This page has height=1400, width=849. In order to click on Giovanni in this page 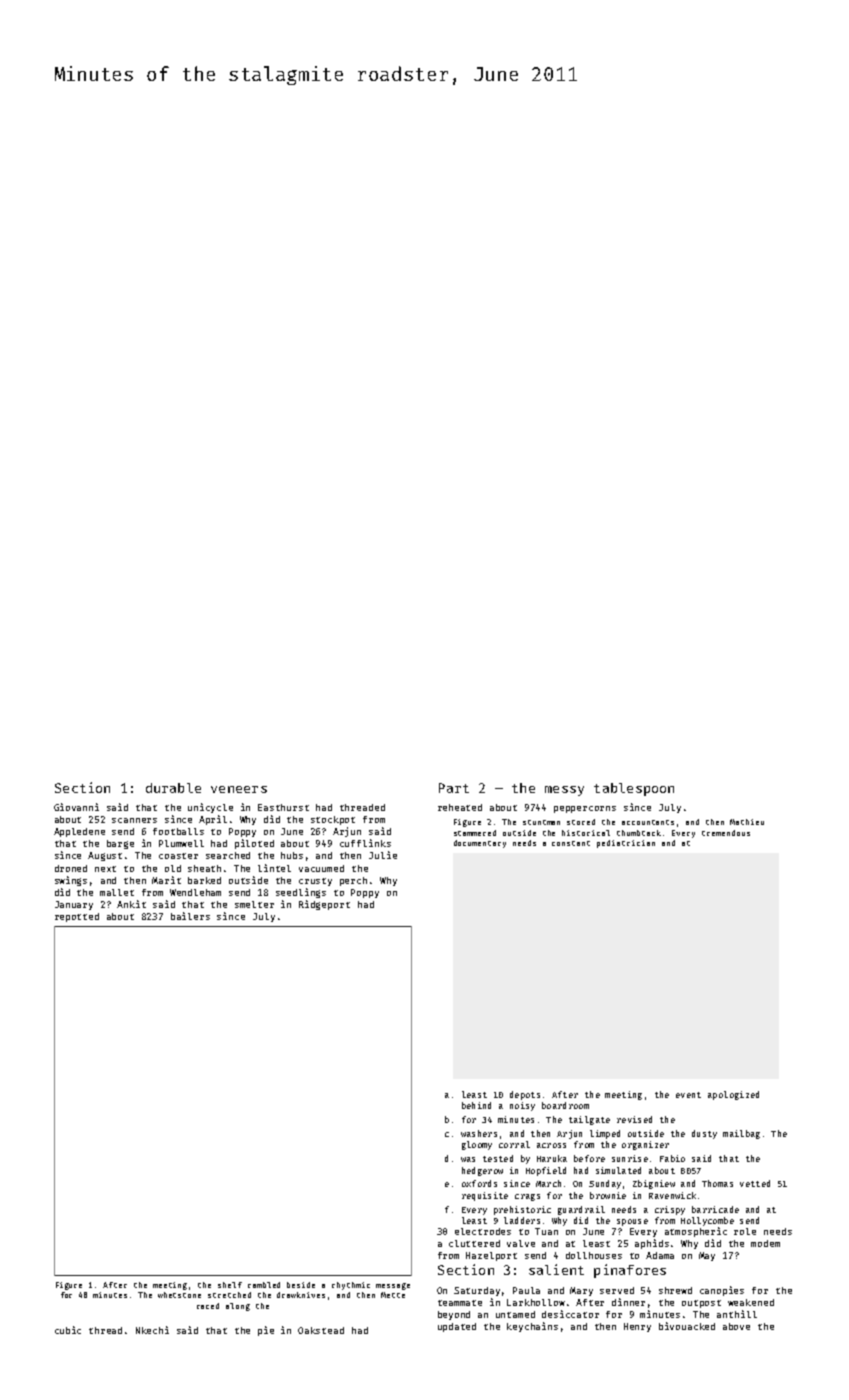, I will do `click(76, 807)`.
